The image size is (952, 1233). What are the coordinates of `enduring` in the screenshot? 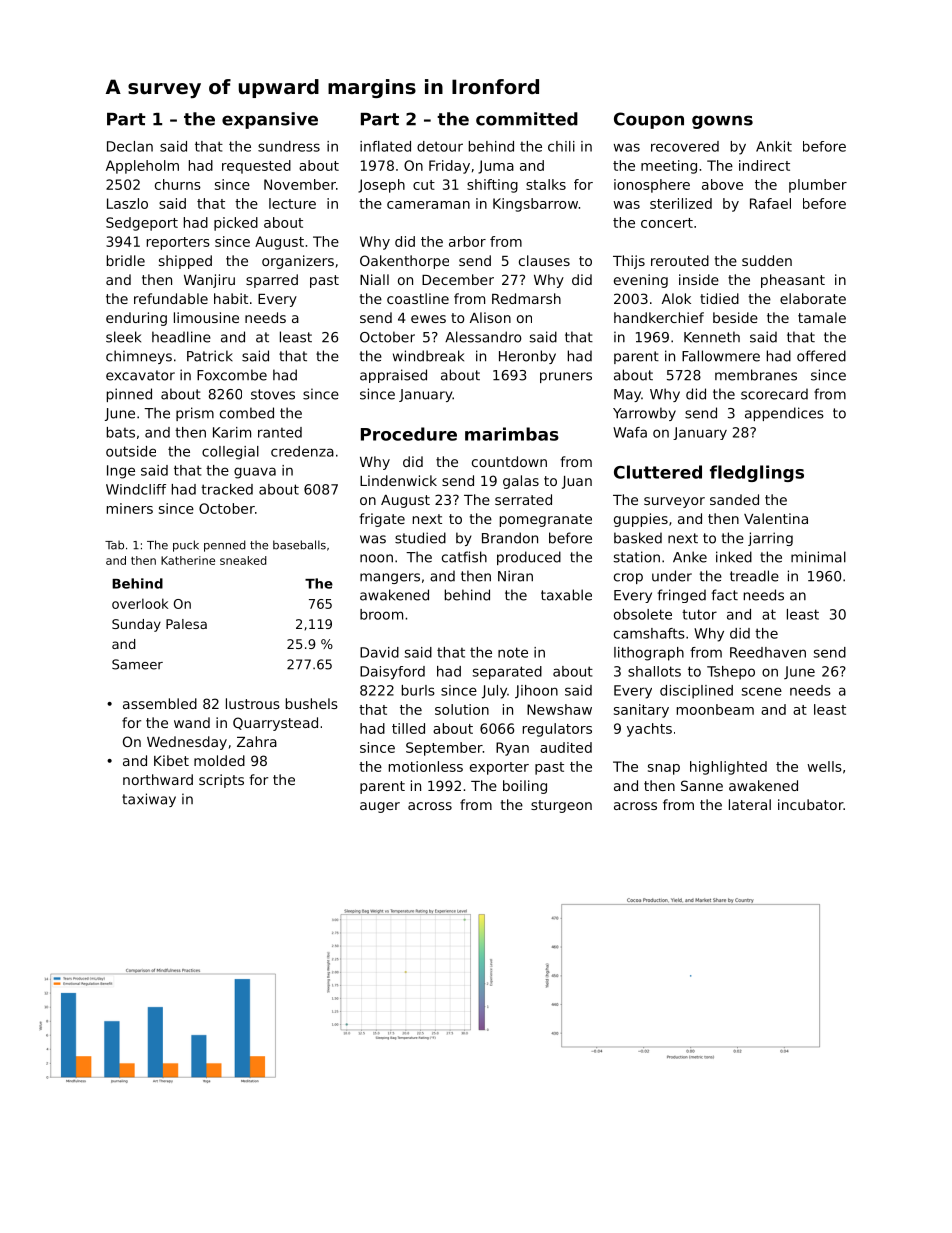 It's located at (136, 319).
